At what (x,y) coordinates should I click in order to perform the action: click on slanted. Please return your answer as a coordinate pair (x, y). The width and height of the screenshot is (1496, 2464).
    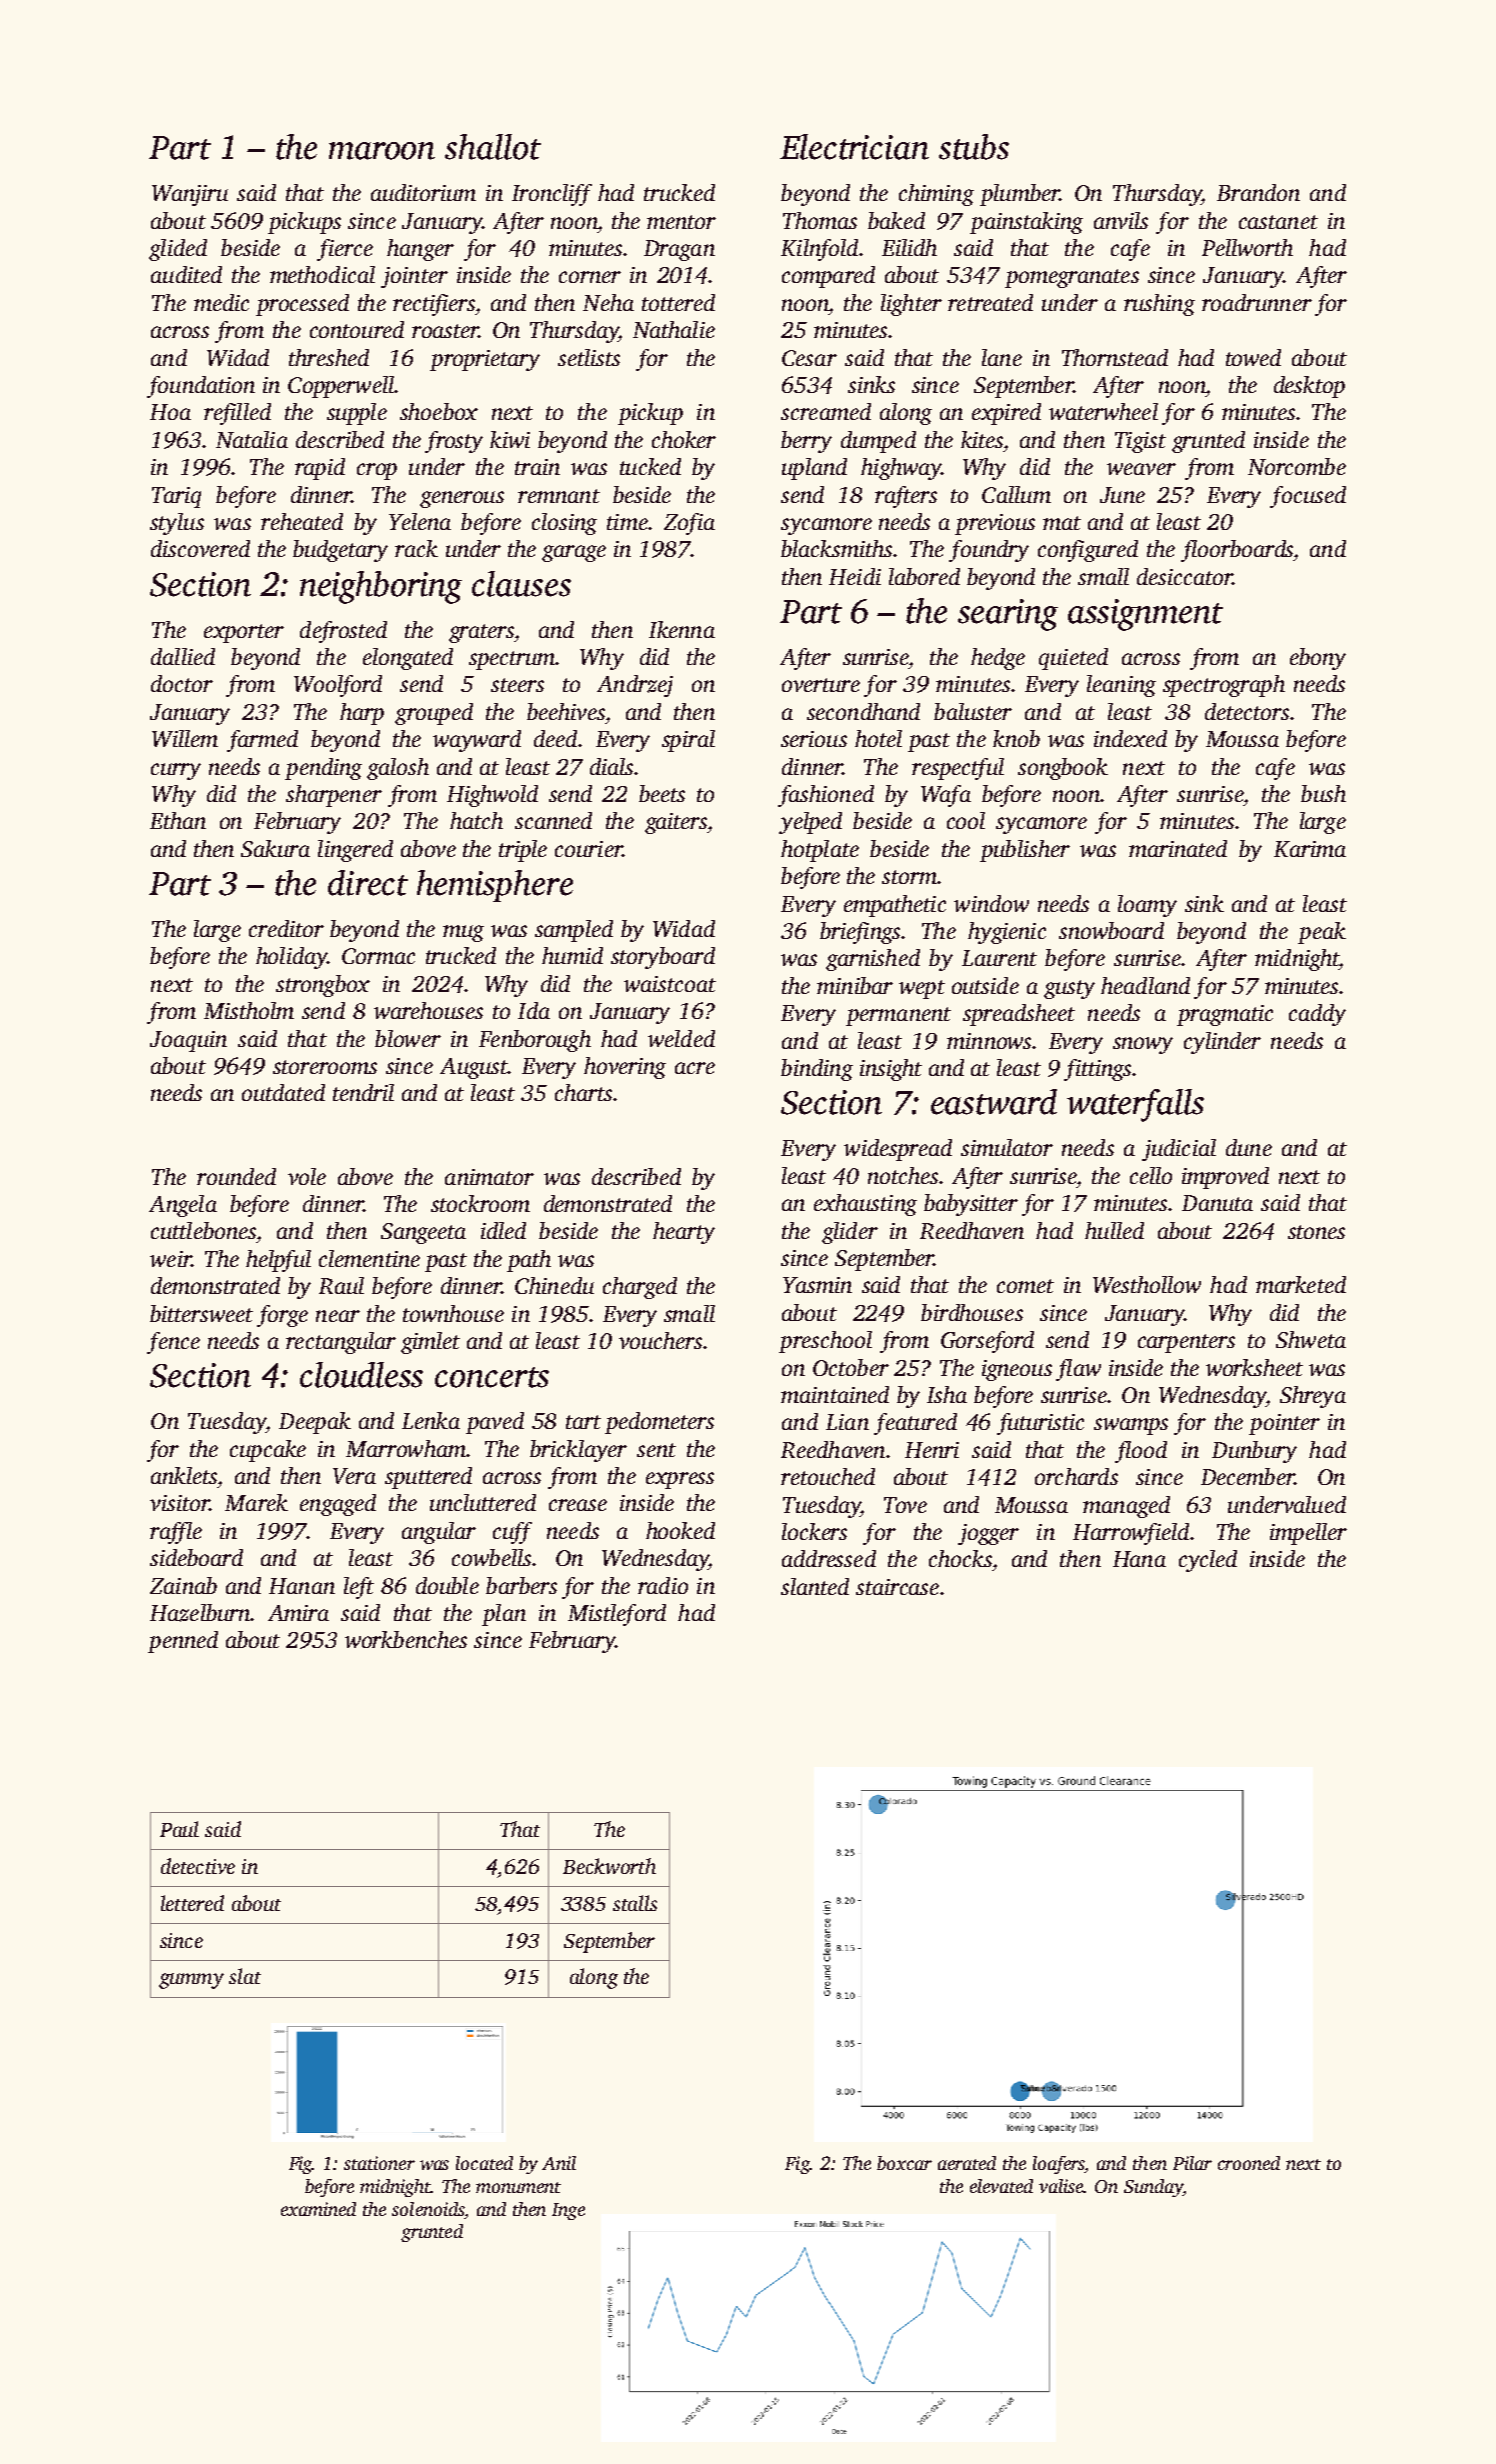
    Looking at the image, I should click on (815, 1586).
